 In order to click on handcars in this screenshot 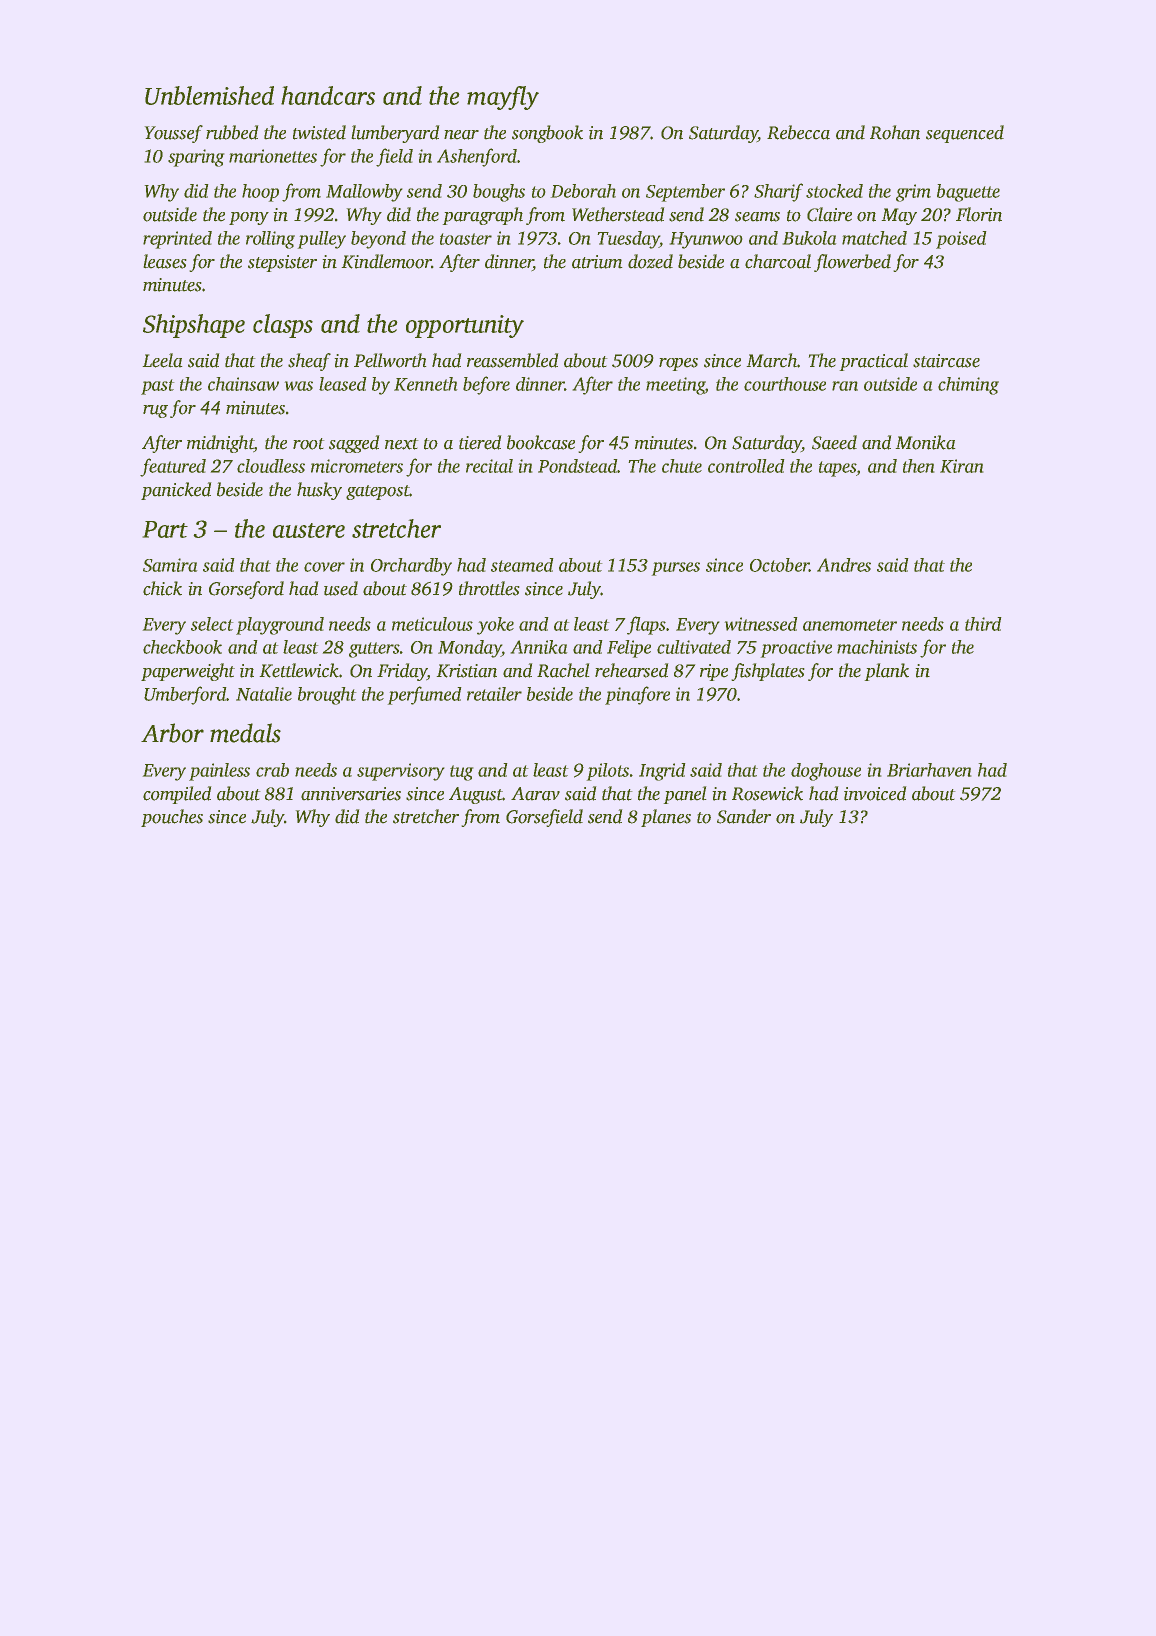, I will do `click(328, 95)`.
